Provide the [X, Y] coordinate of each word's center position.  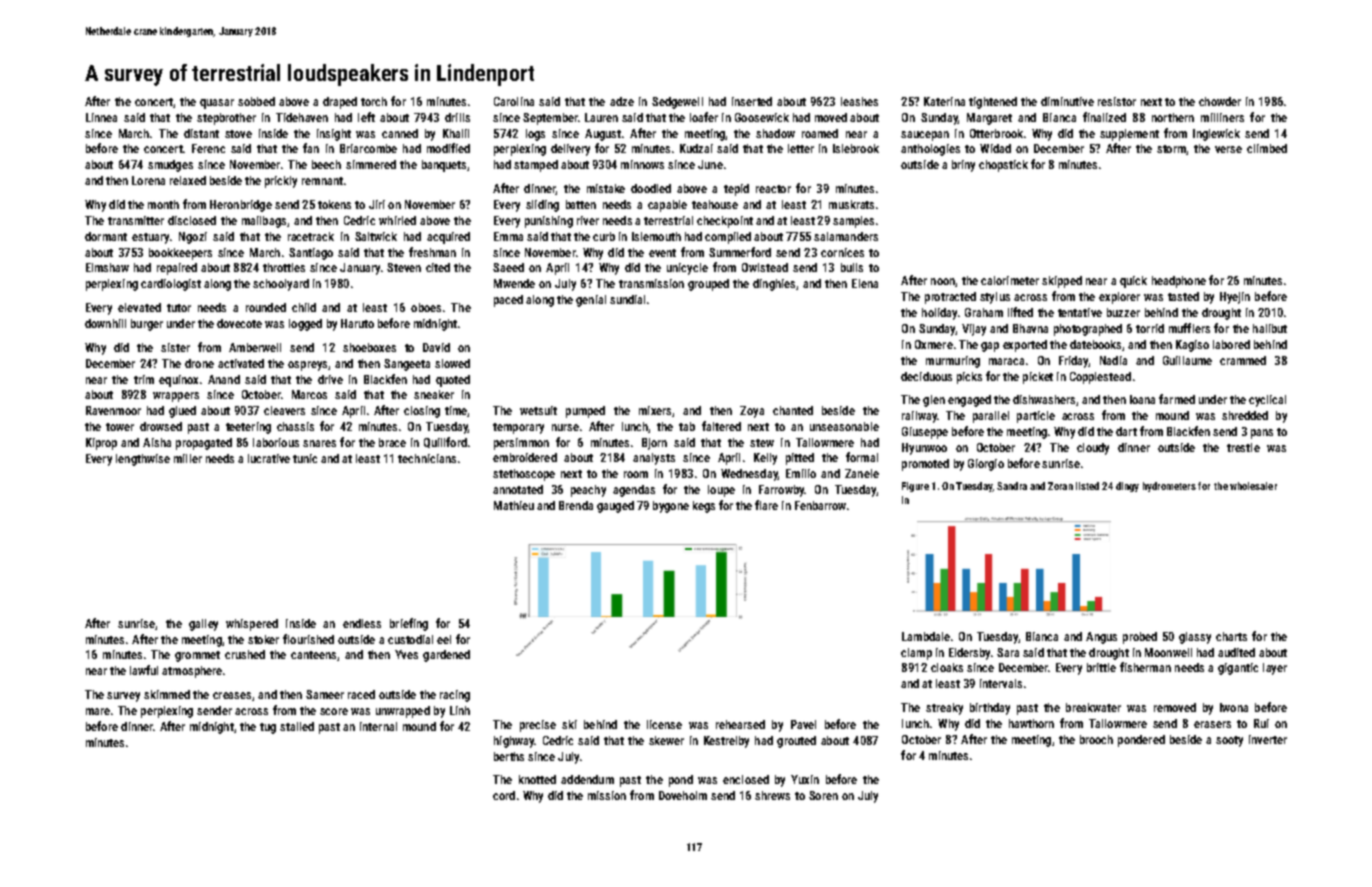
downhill [105, 323]
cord [504, 795]
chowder [1220, 101]
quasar [217, 104]
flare [766, 505]
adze [622, 101]
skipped [1062, 282]
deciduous [926, 376]
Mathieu [514, 505]
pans [1262, 434]
